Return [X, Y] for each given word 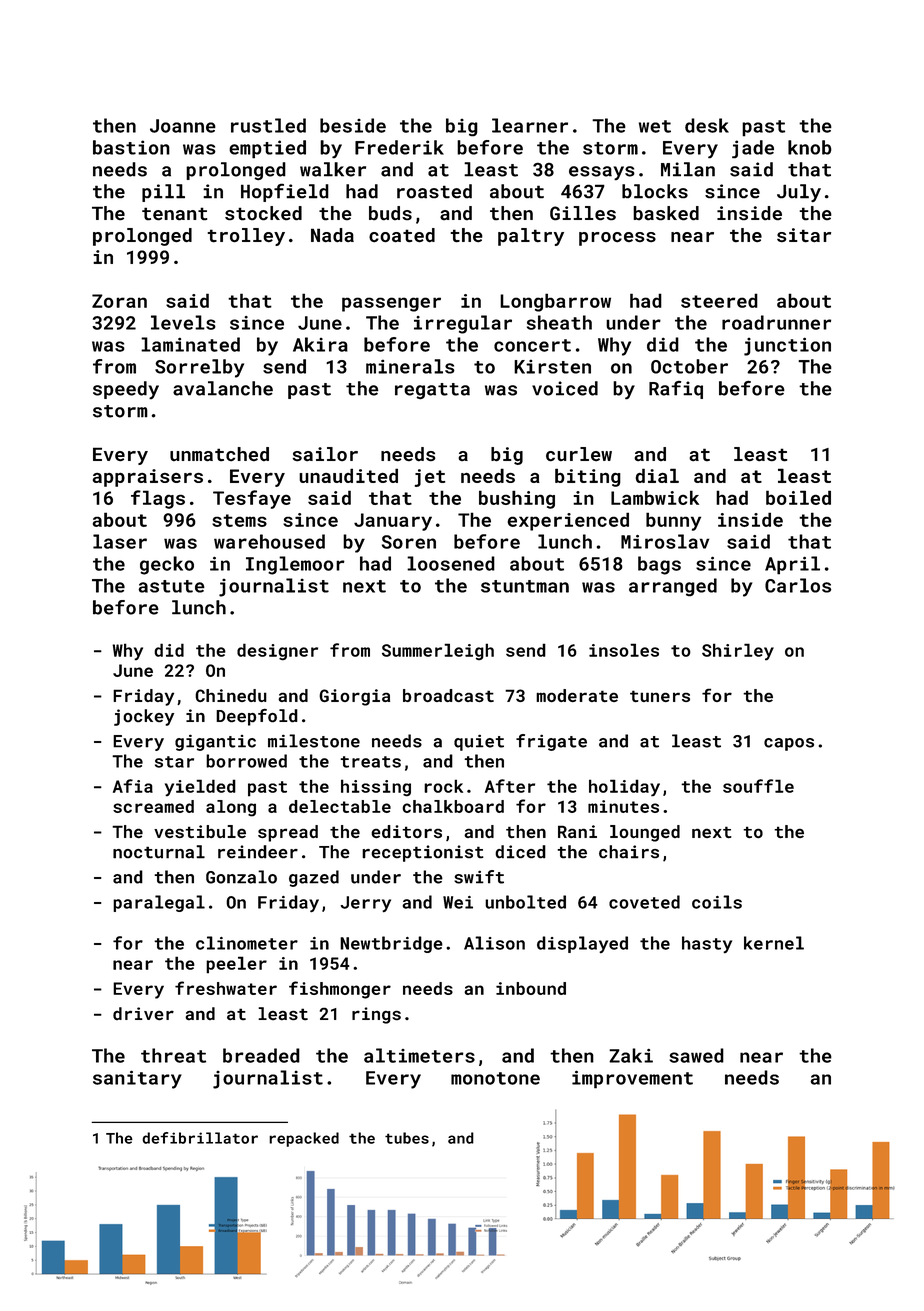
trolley [246, 237]
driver [143, 1013]
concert [532, 345]
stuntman [525, 586]
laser [120, 541]
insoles [624, 650]
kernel [774, 943]
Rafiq [676, 390]
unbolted [525, 902]
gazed [314, 878]
